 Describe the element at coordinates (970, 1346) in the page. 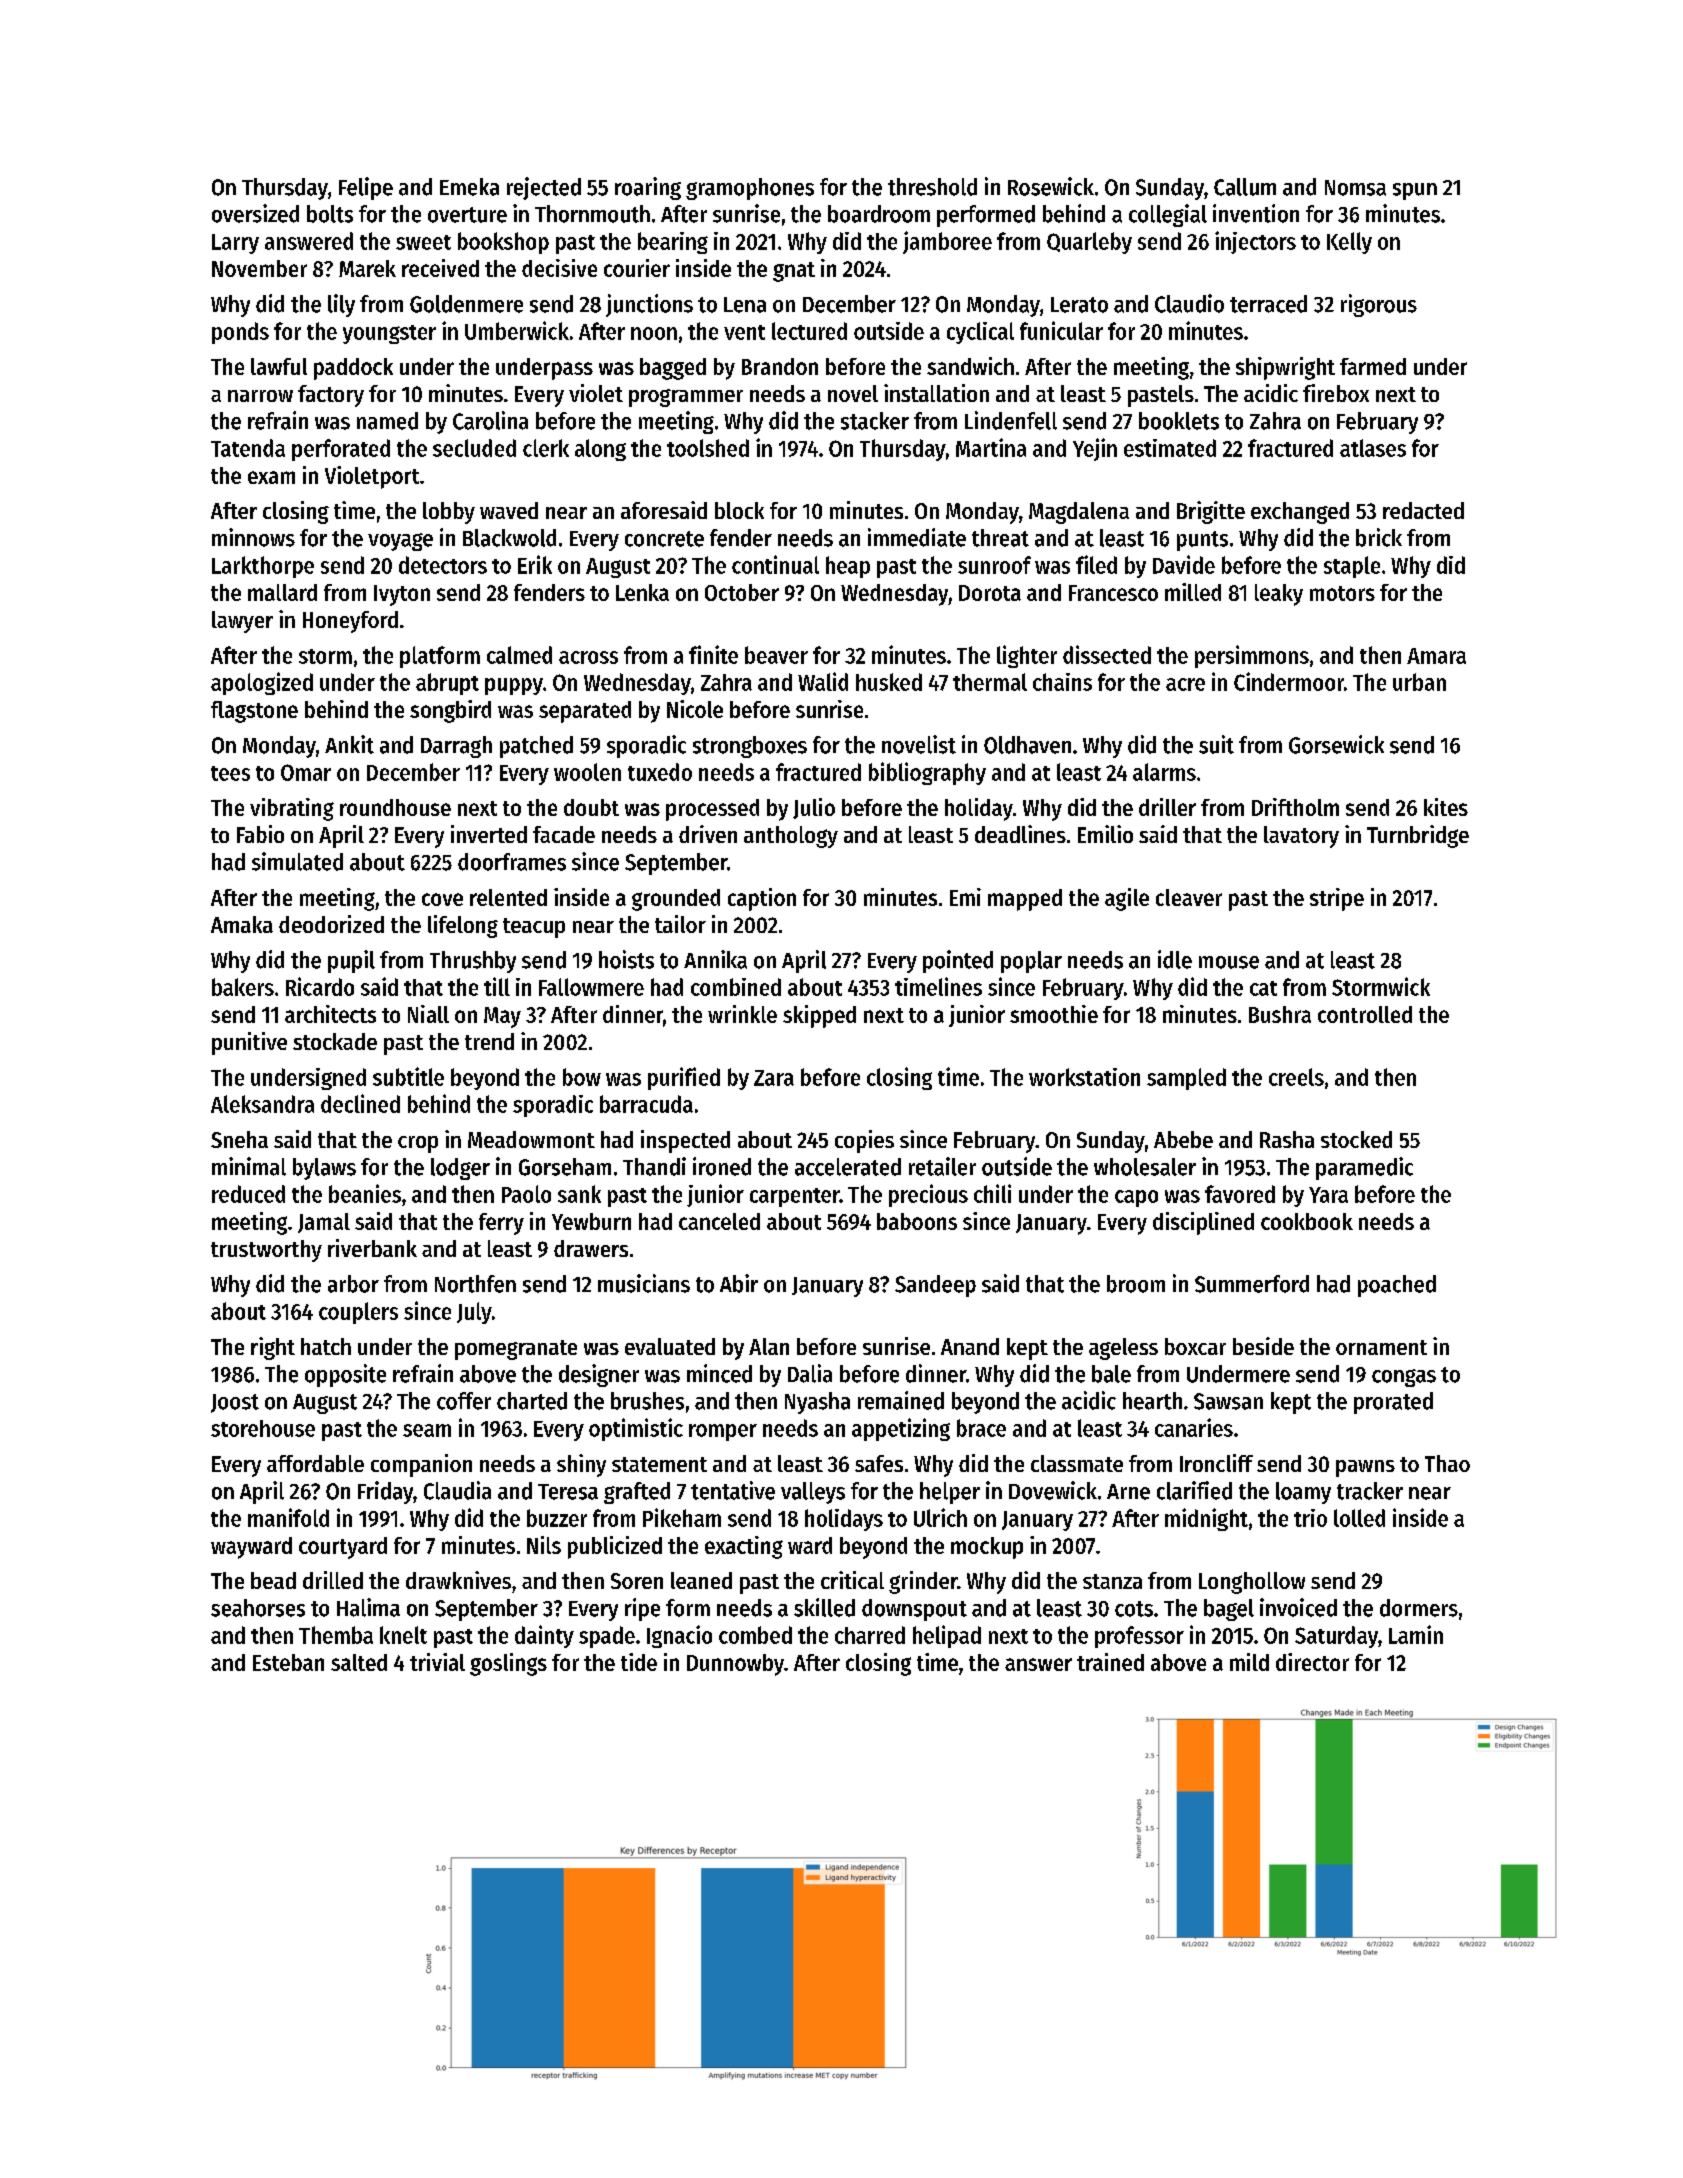

I see `Anand` at that location.
